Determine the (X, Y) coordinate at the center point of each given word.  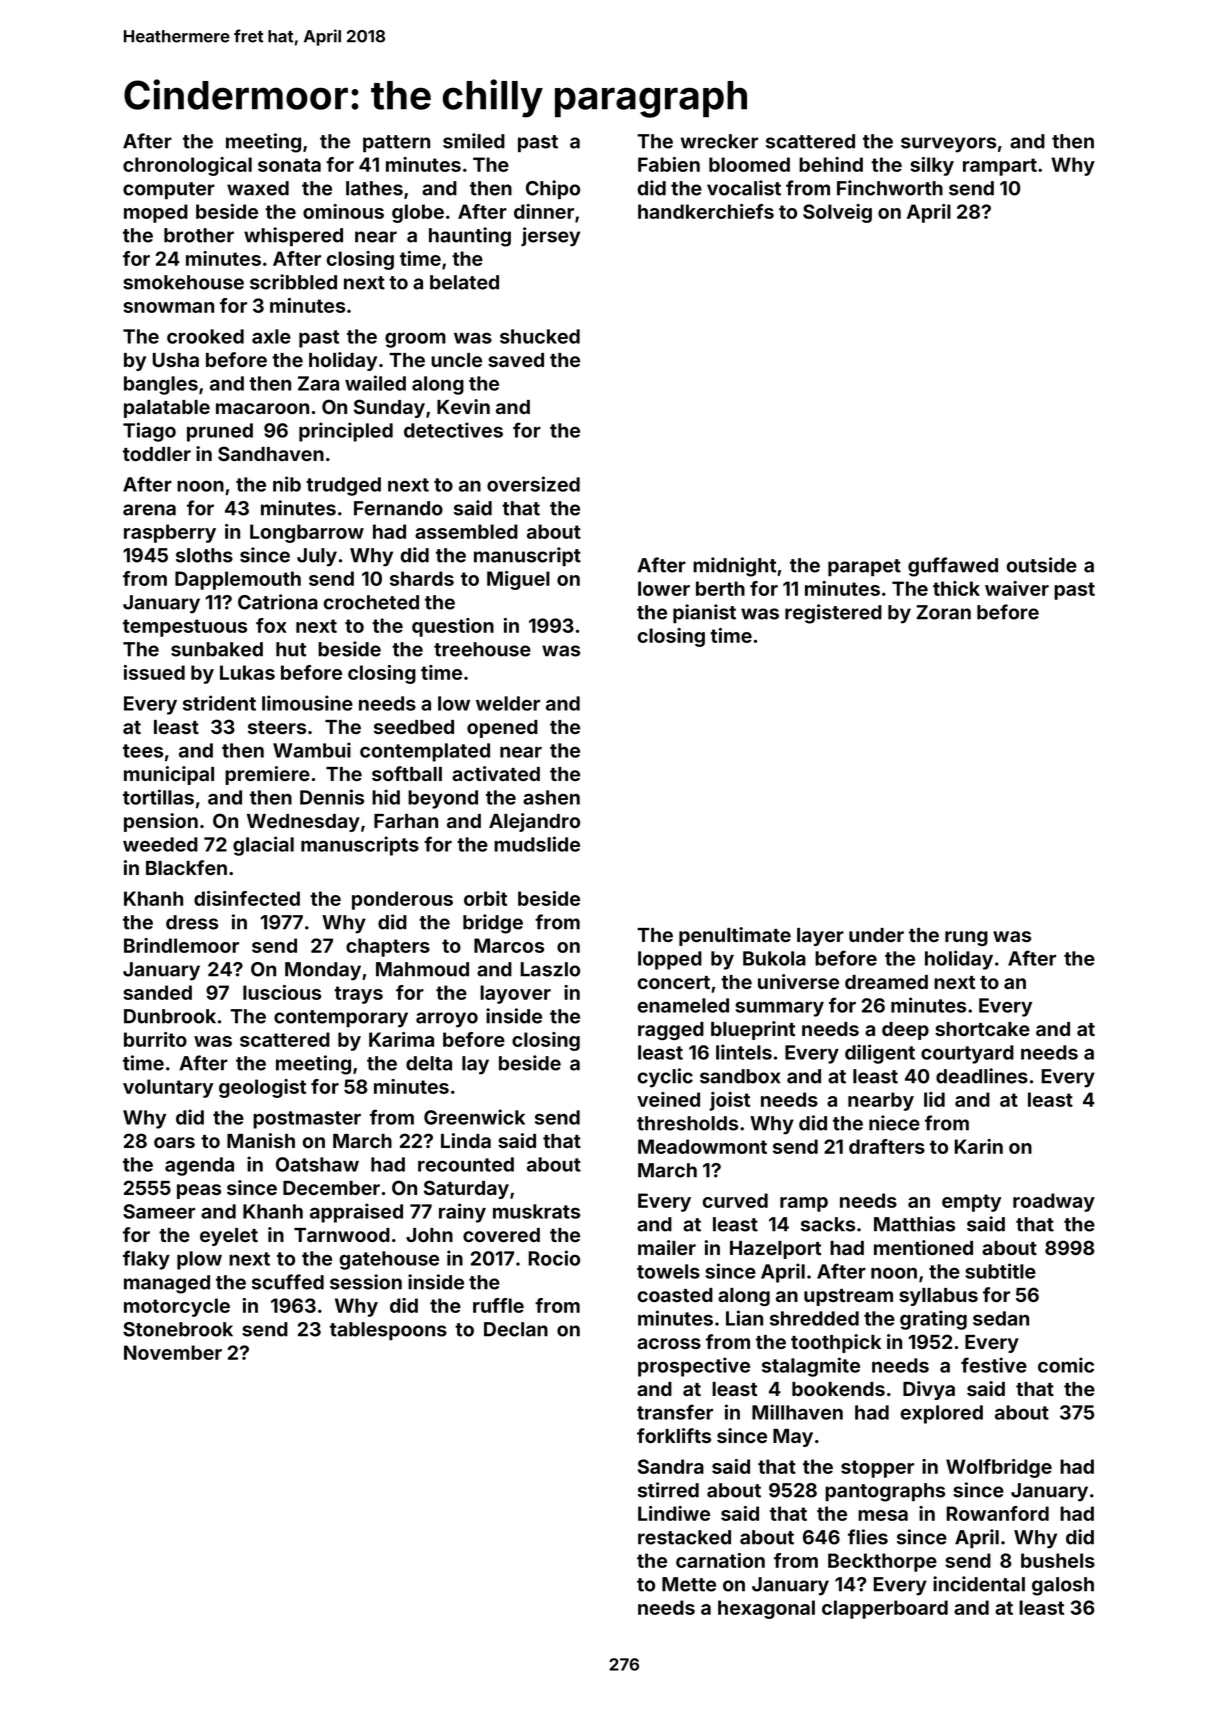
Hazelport (775, 1250)
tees (143, 751)
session (366, 1282)
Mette (689, 1584)
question (453, 627)
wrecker (719, 141)
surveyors (948, 145)
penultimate (735, 936)
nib (287, 484)
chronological (187, 166)
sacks (828, 1224)
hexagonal (766, 1609)
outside (1042, 565)
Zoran (944, 612)
